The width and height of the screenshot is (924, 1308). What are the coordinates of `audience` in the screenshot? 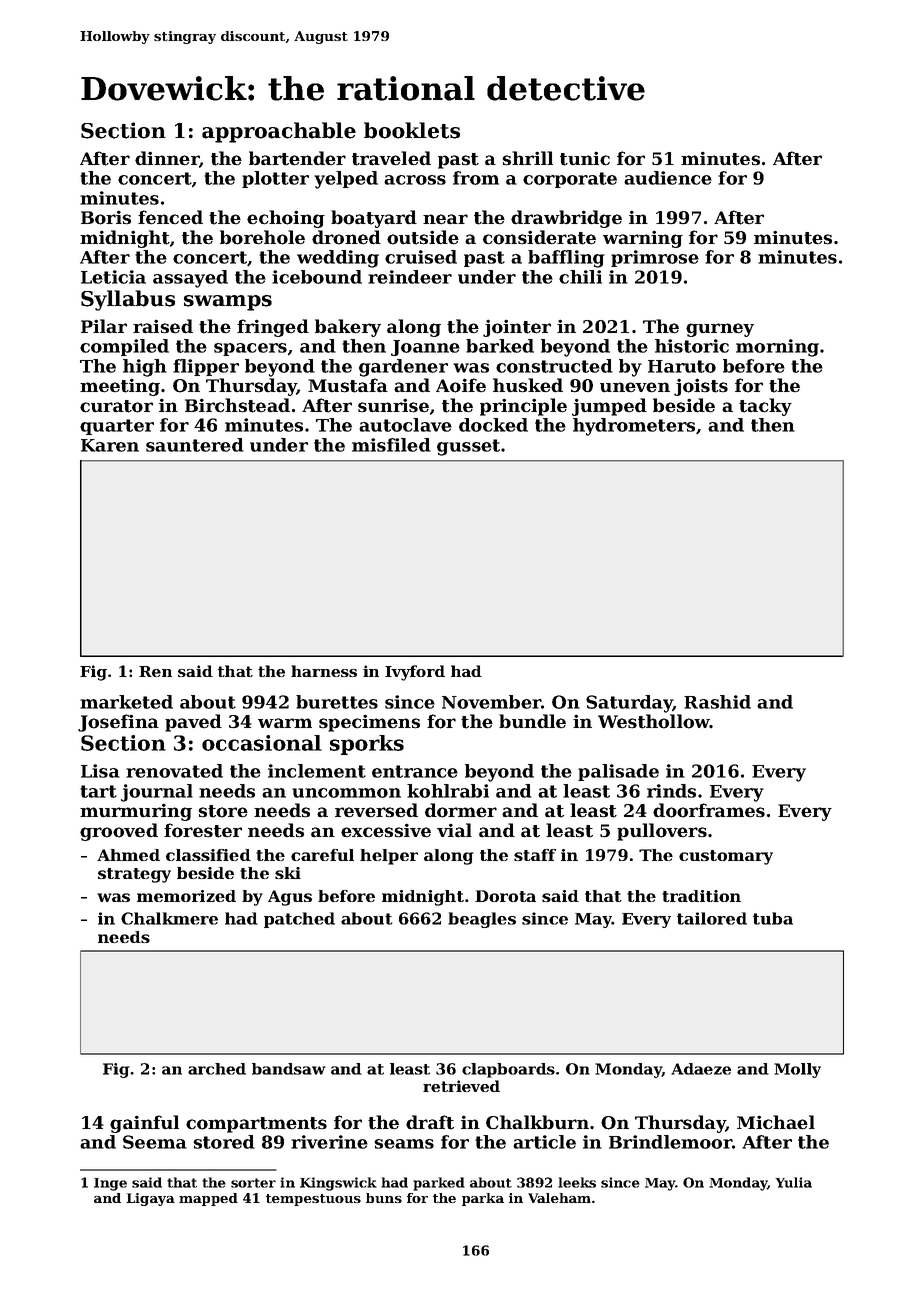 It's located at (668, 178).
